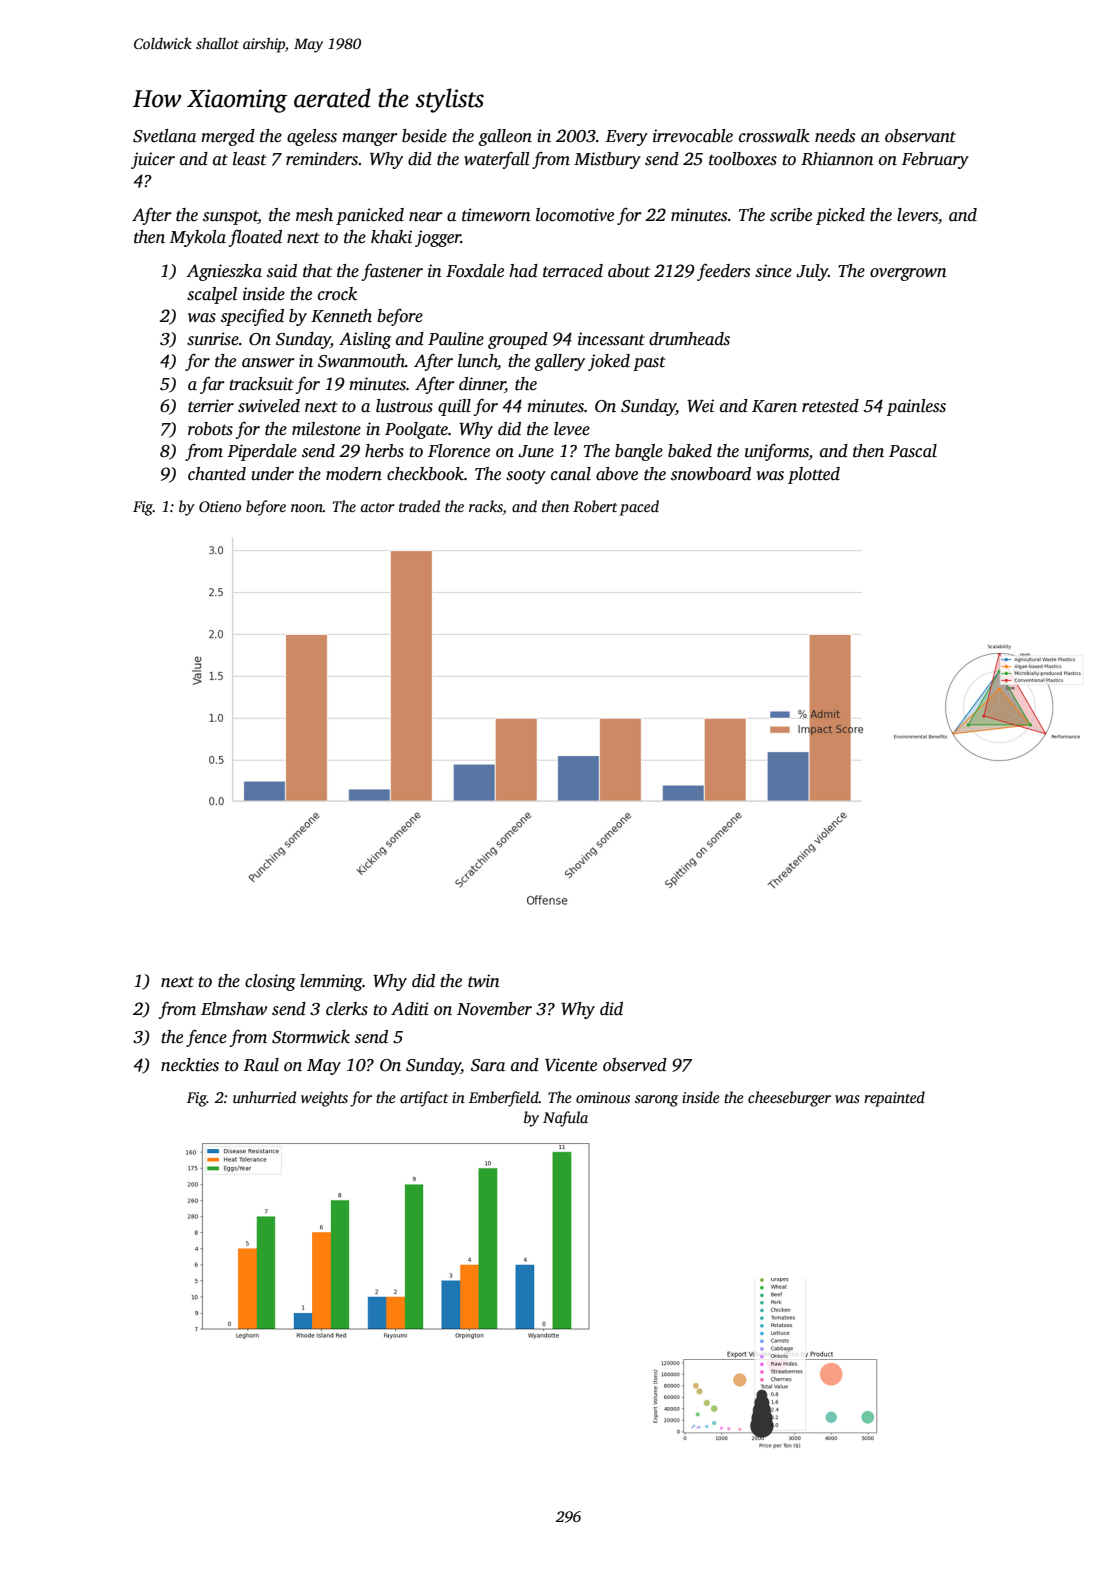  Describe the element at coordinates (270, 982) in the screenshot. I see `closing` at that location.
